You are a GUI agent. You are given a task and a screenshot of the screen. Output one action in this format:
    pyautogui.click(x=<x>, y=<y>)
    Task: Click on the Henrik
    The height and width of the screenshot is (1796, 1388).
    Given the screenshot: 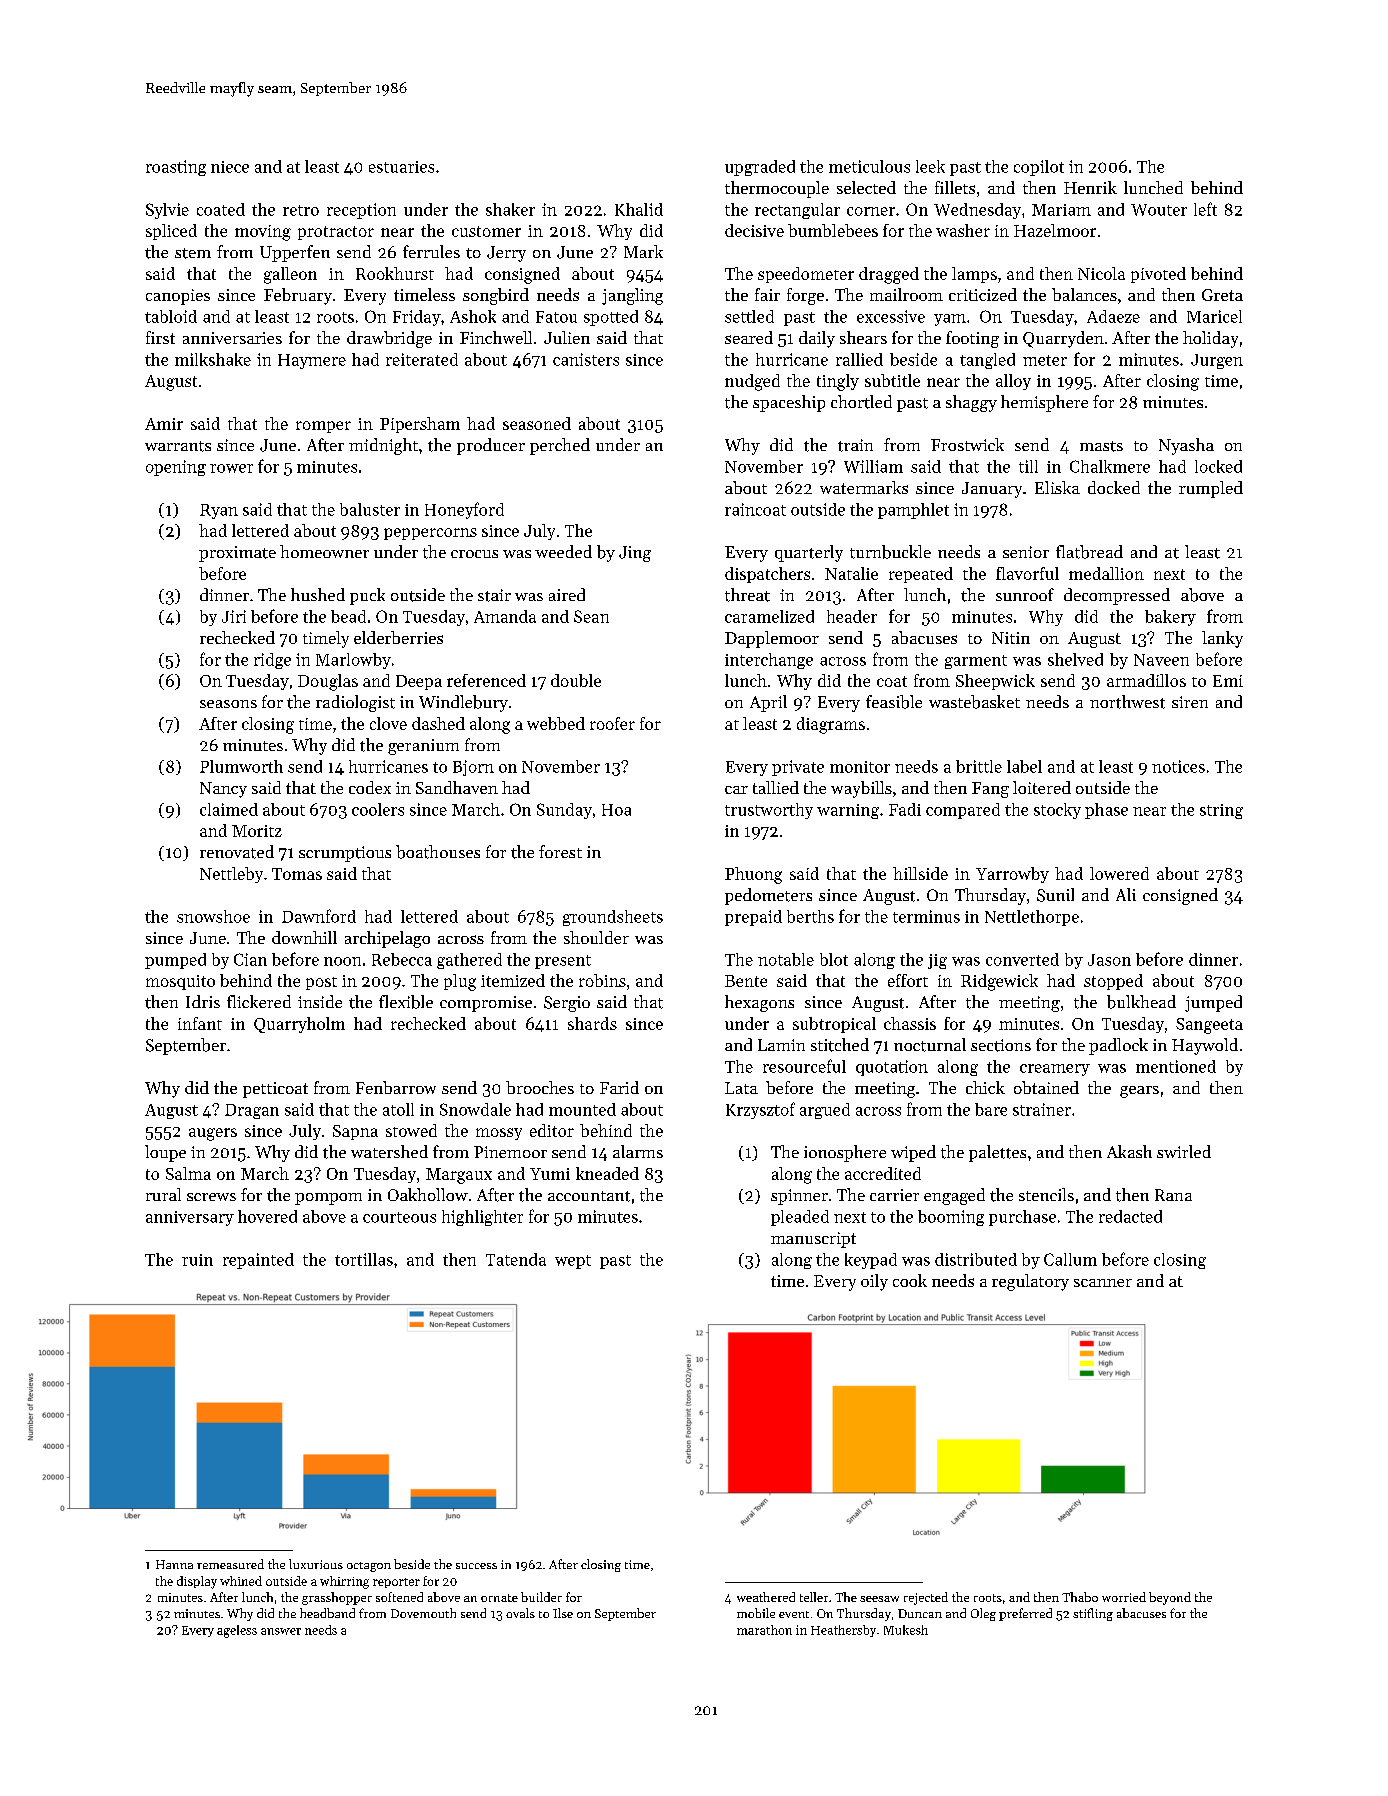 What is the action you would take?
    pyautogui.click(x=1090, y=187)
